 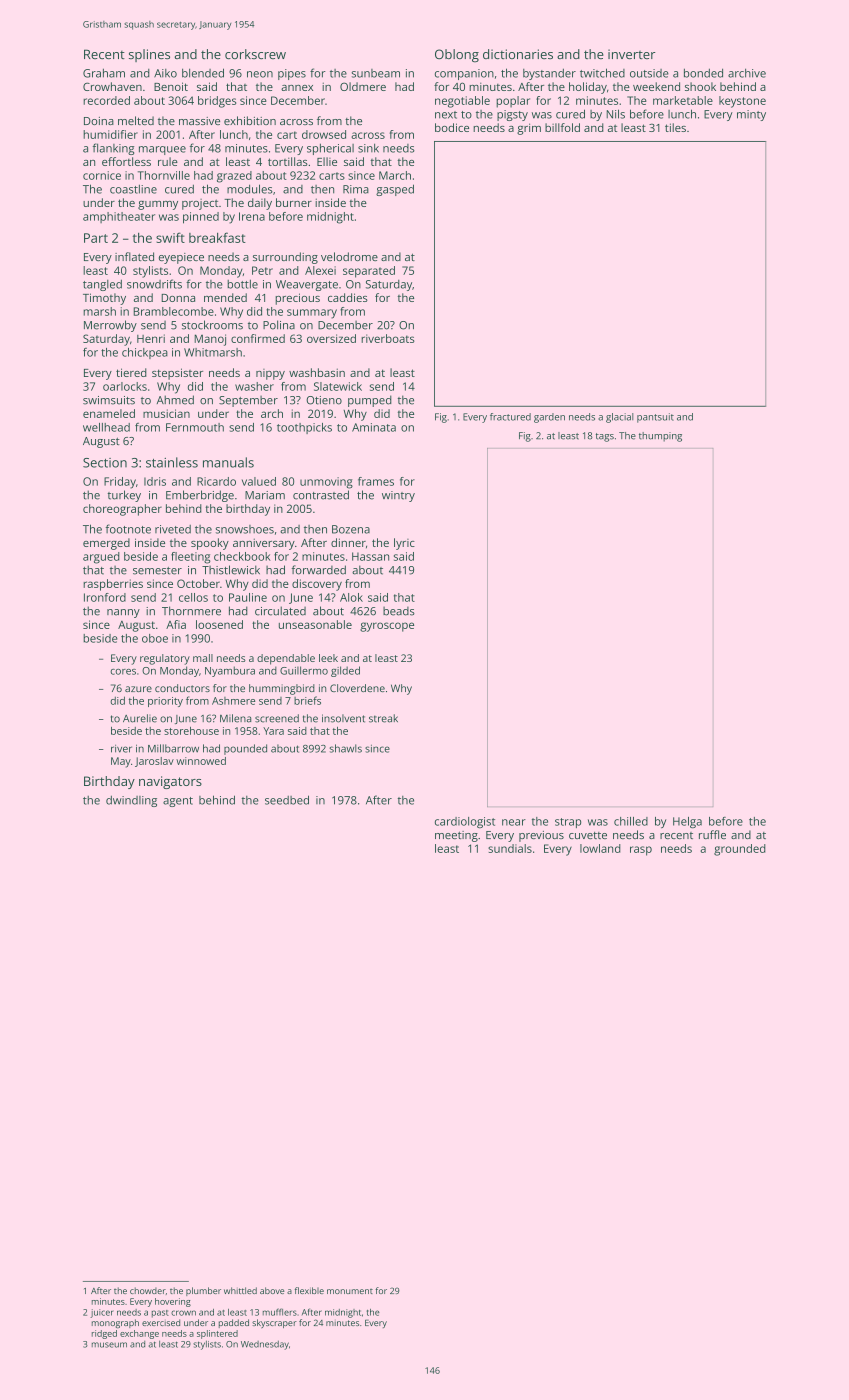 I want to click on seedbed, so click(x=287, y=800).
